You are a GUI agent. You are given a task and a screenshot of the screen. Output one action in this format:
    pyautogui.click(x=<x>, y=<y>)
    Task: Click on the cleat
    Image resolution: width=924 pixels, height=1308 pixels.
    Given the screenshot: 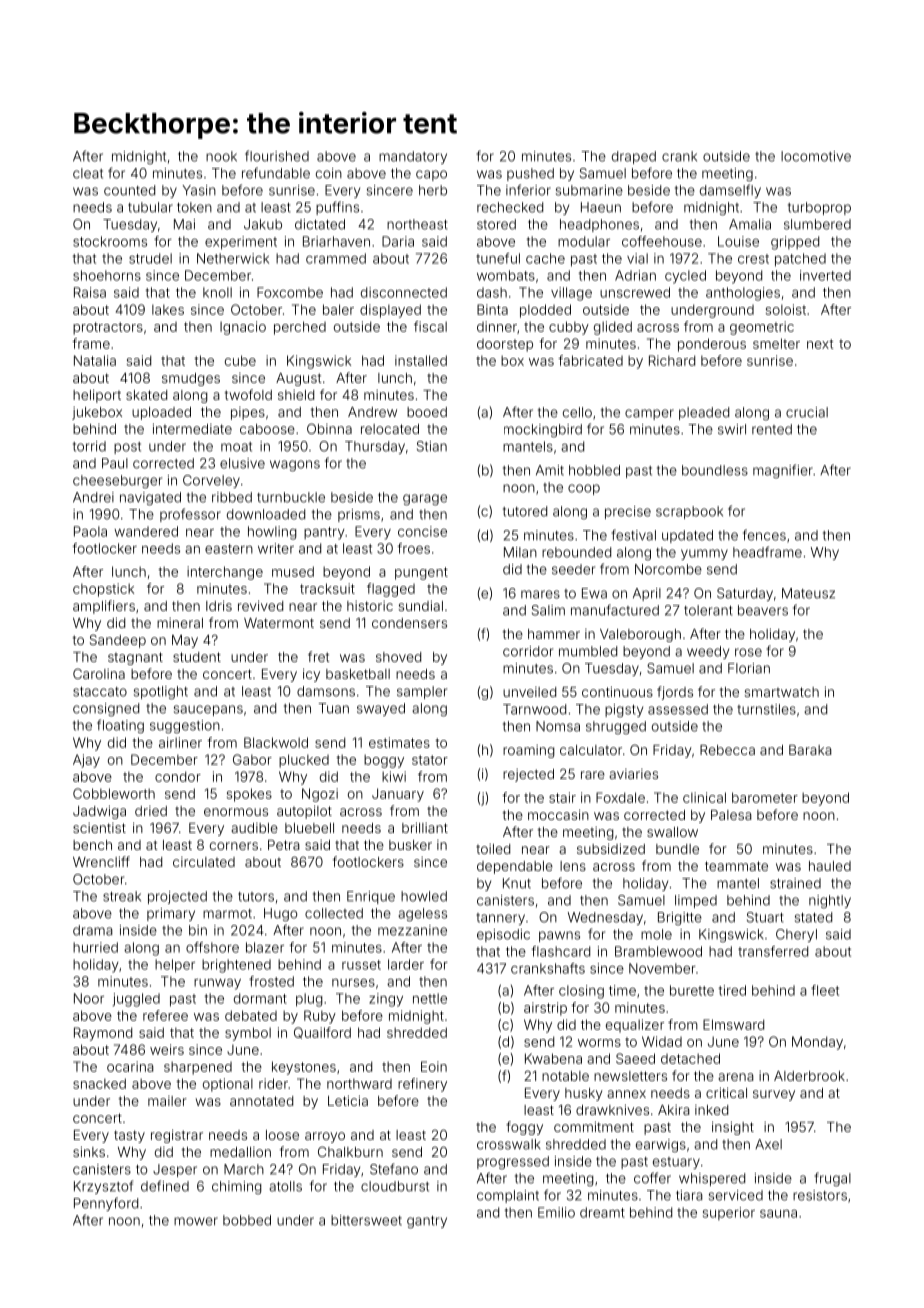 What is the action you would take?
    pyautogui.click(x=88, y=173)
